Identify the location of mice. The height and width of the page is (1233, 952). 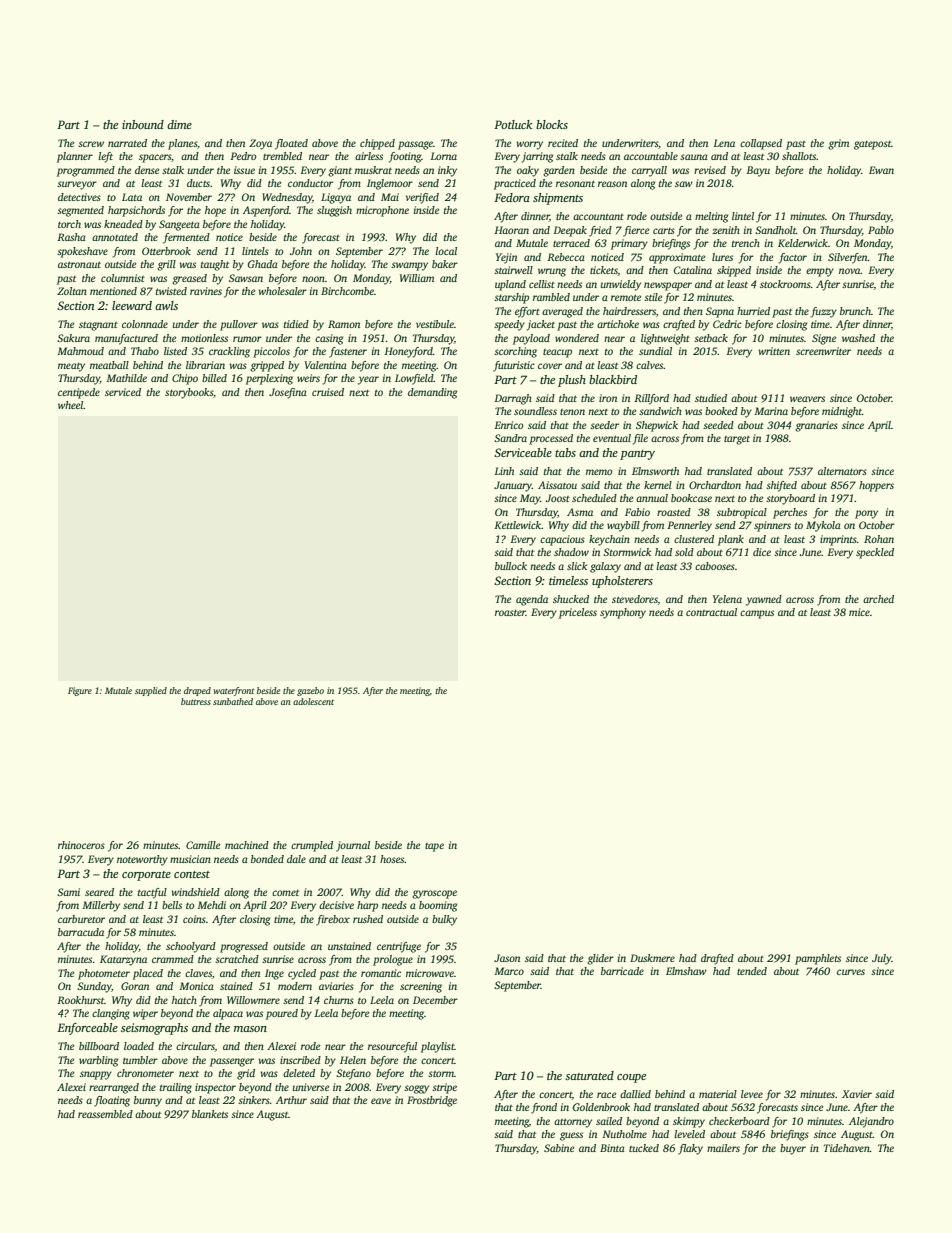
(859, 612).
